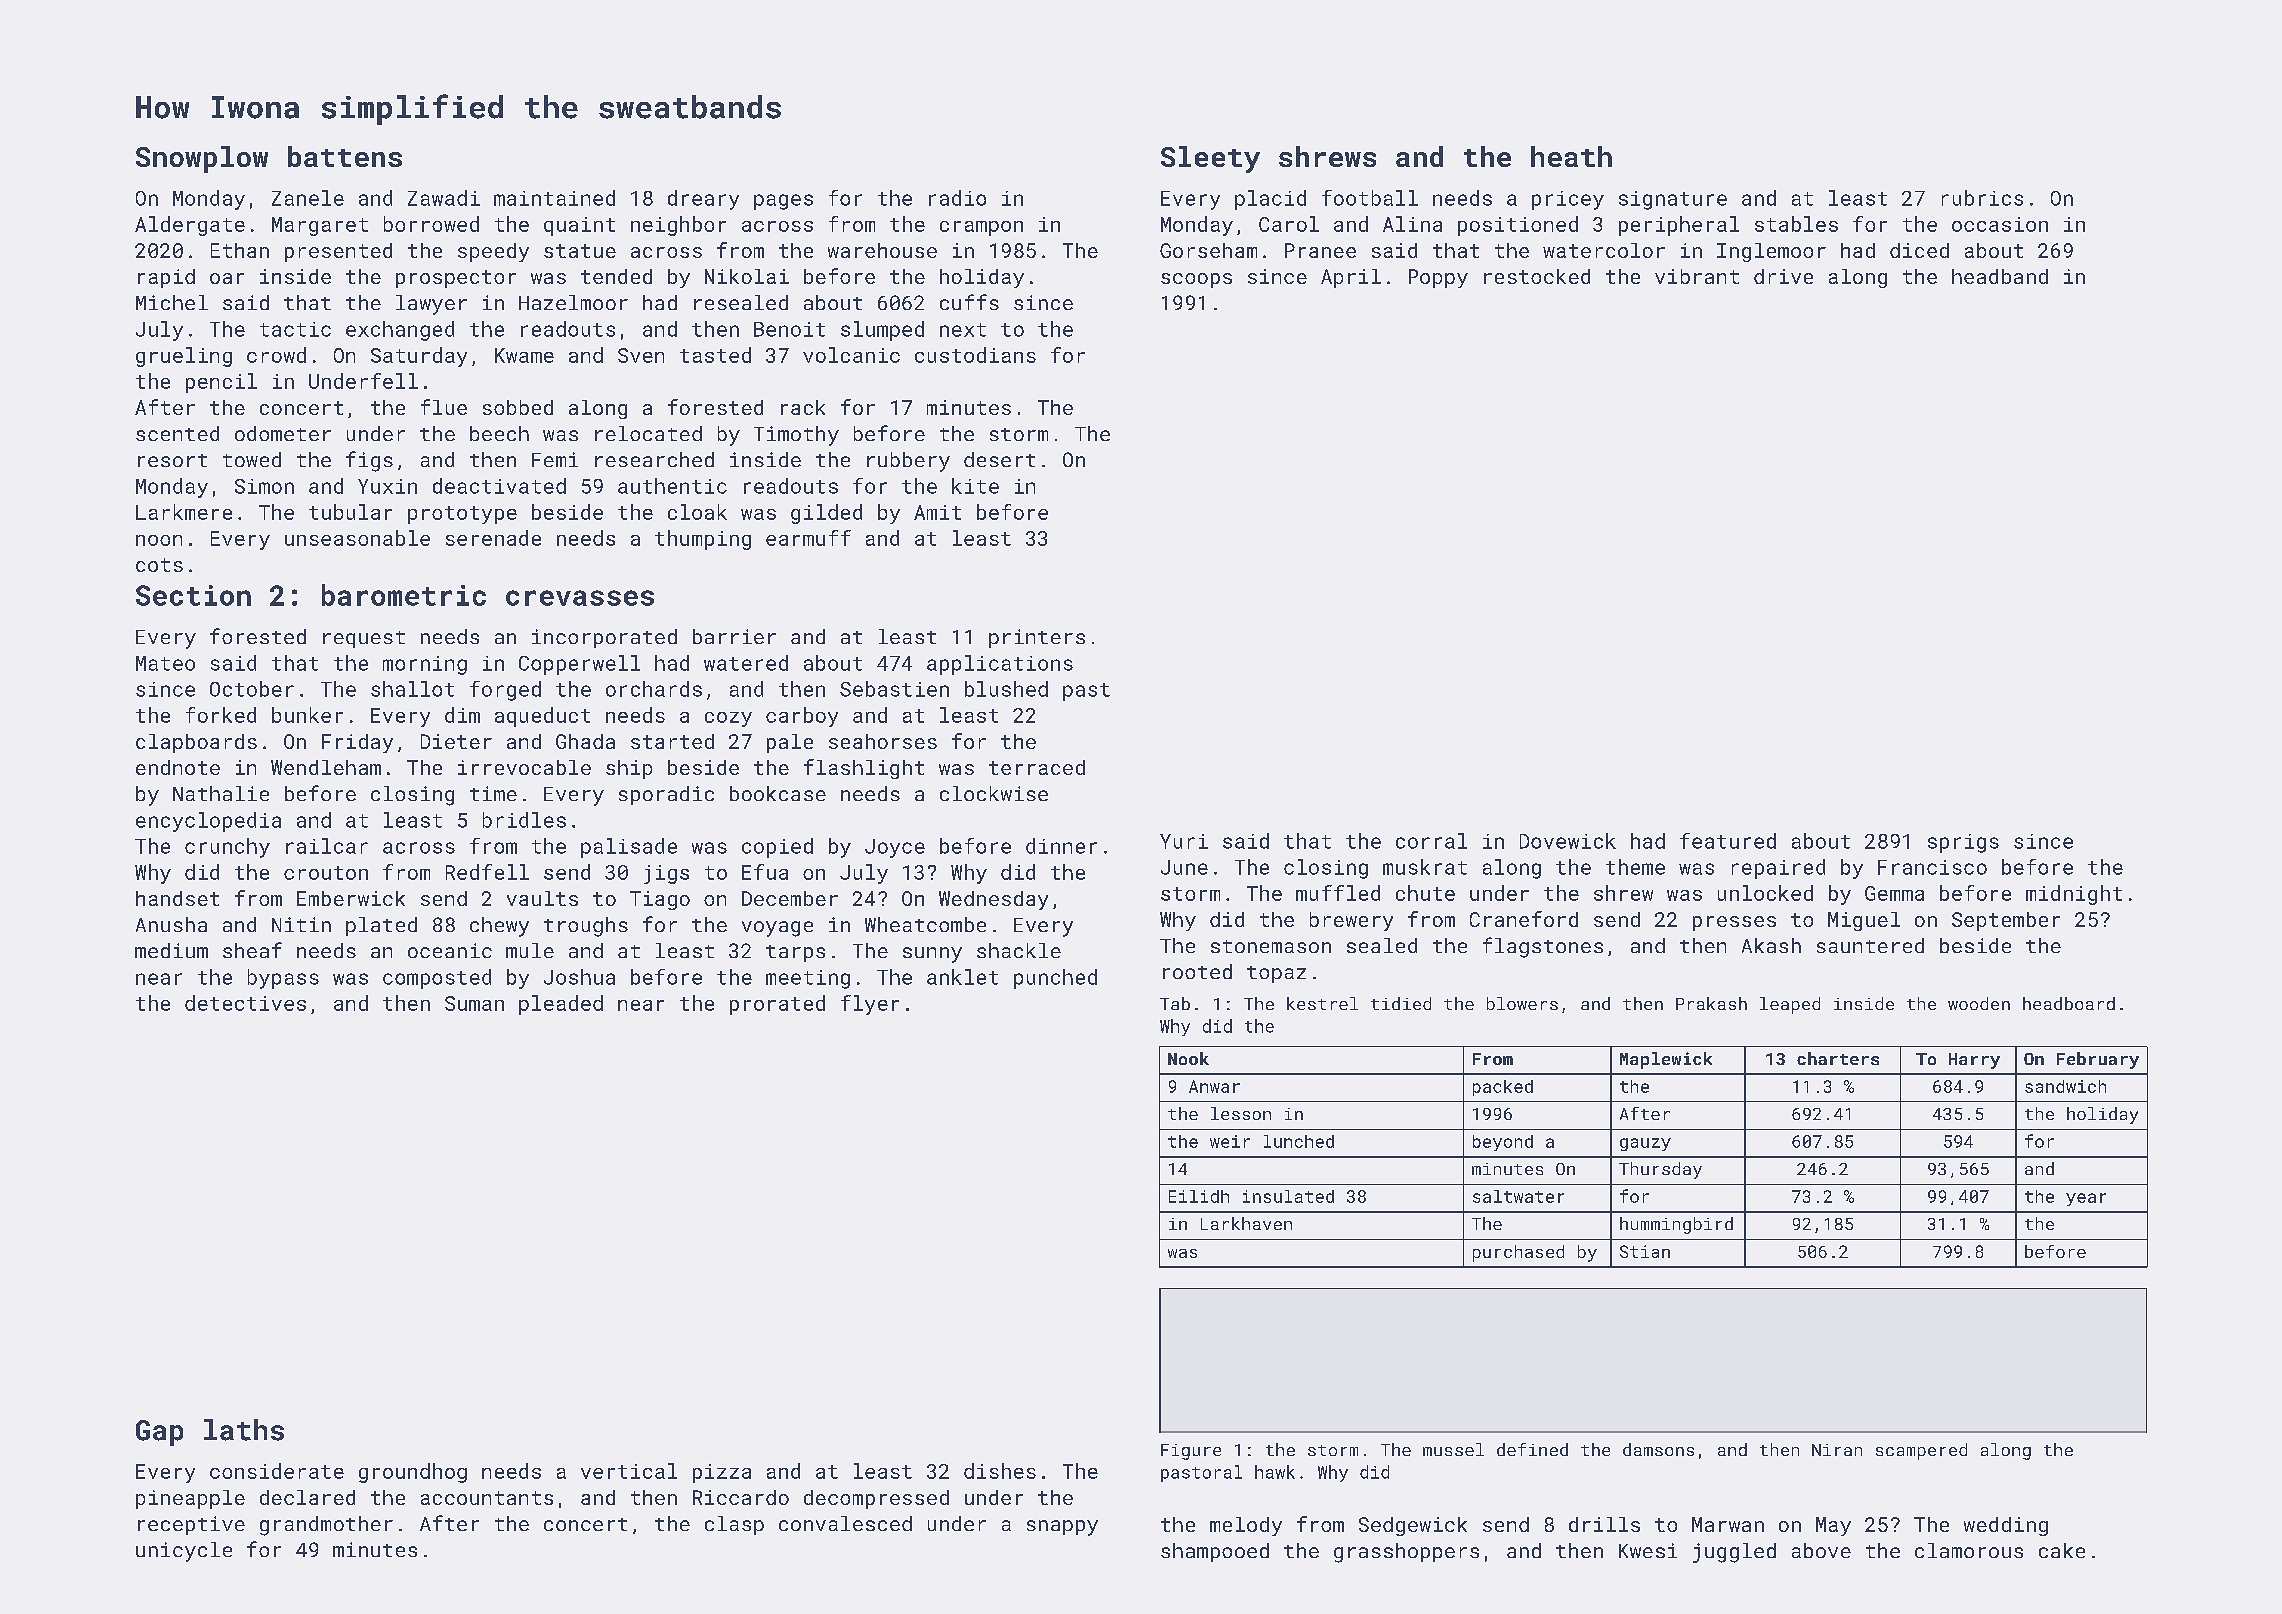 This screenshot has height=1614, width=2282. Describe the element at coordinates (1188, 1058) in the screenshot. I see `Nook` at that location.
